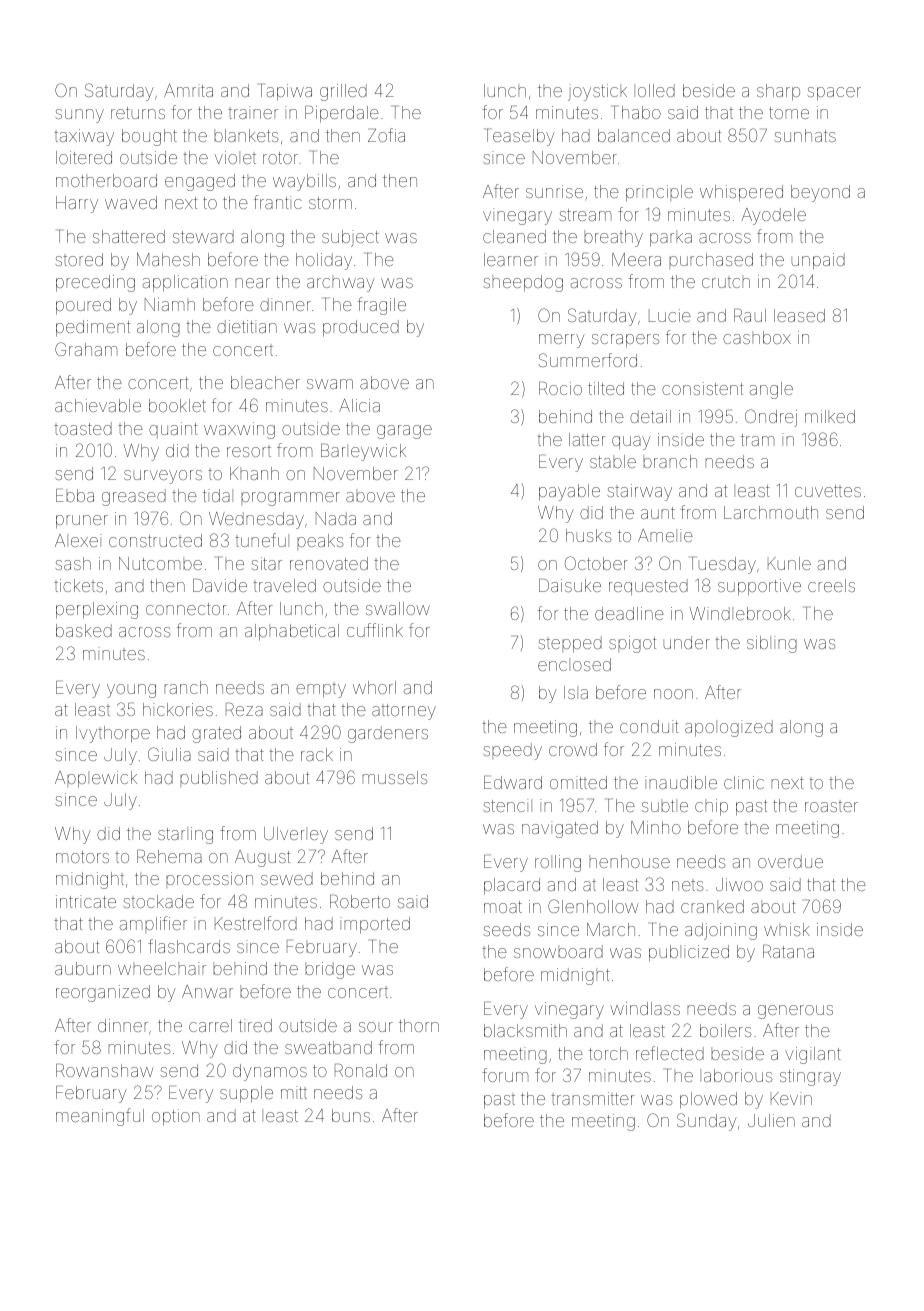  What do you see at coordinates (404, 432) in the image?
I see `garage` at bounding box center [404, 432].
